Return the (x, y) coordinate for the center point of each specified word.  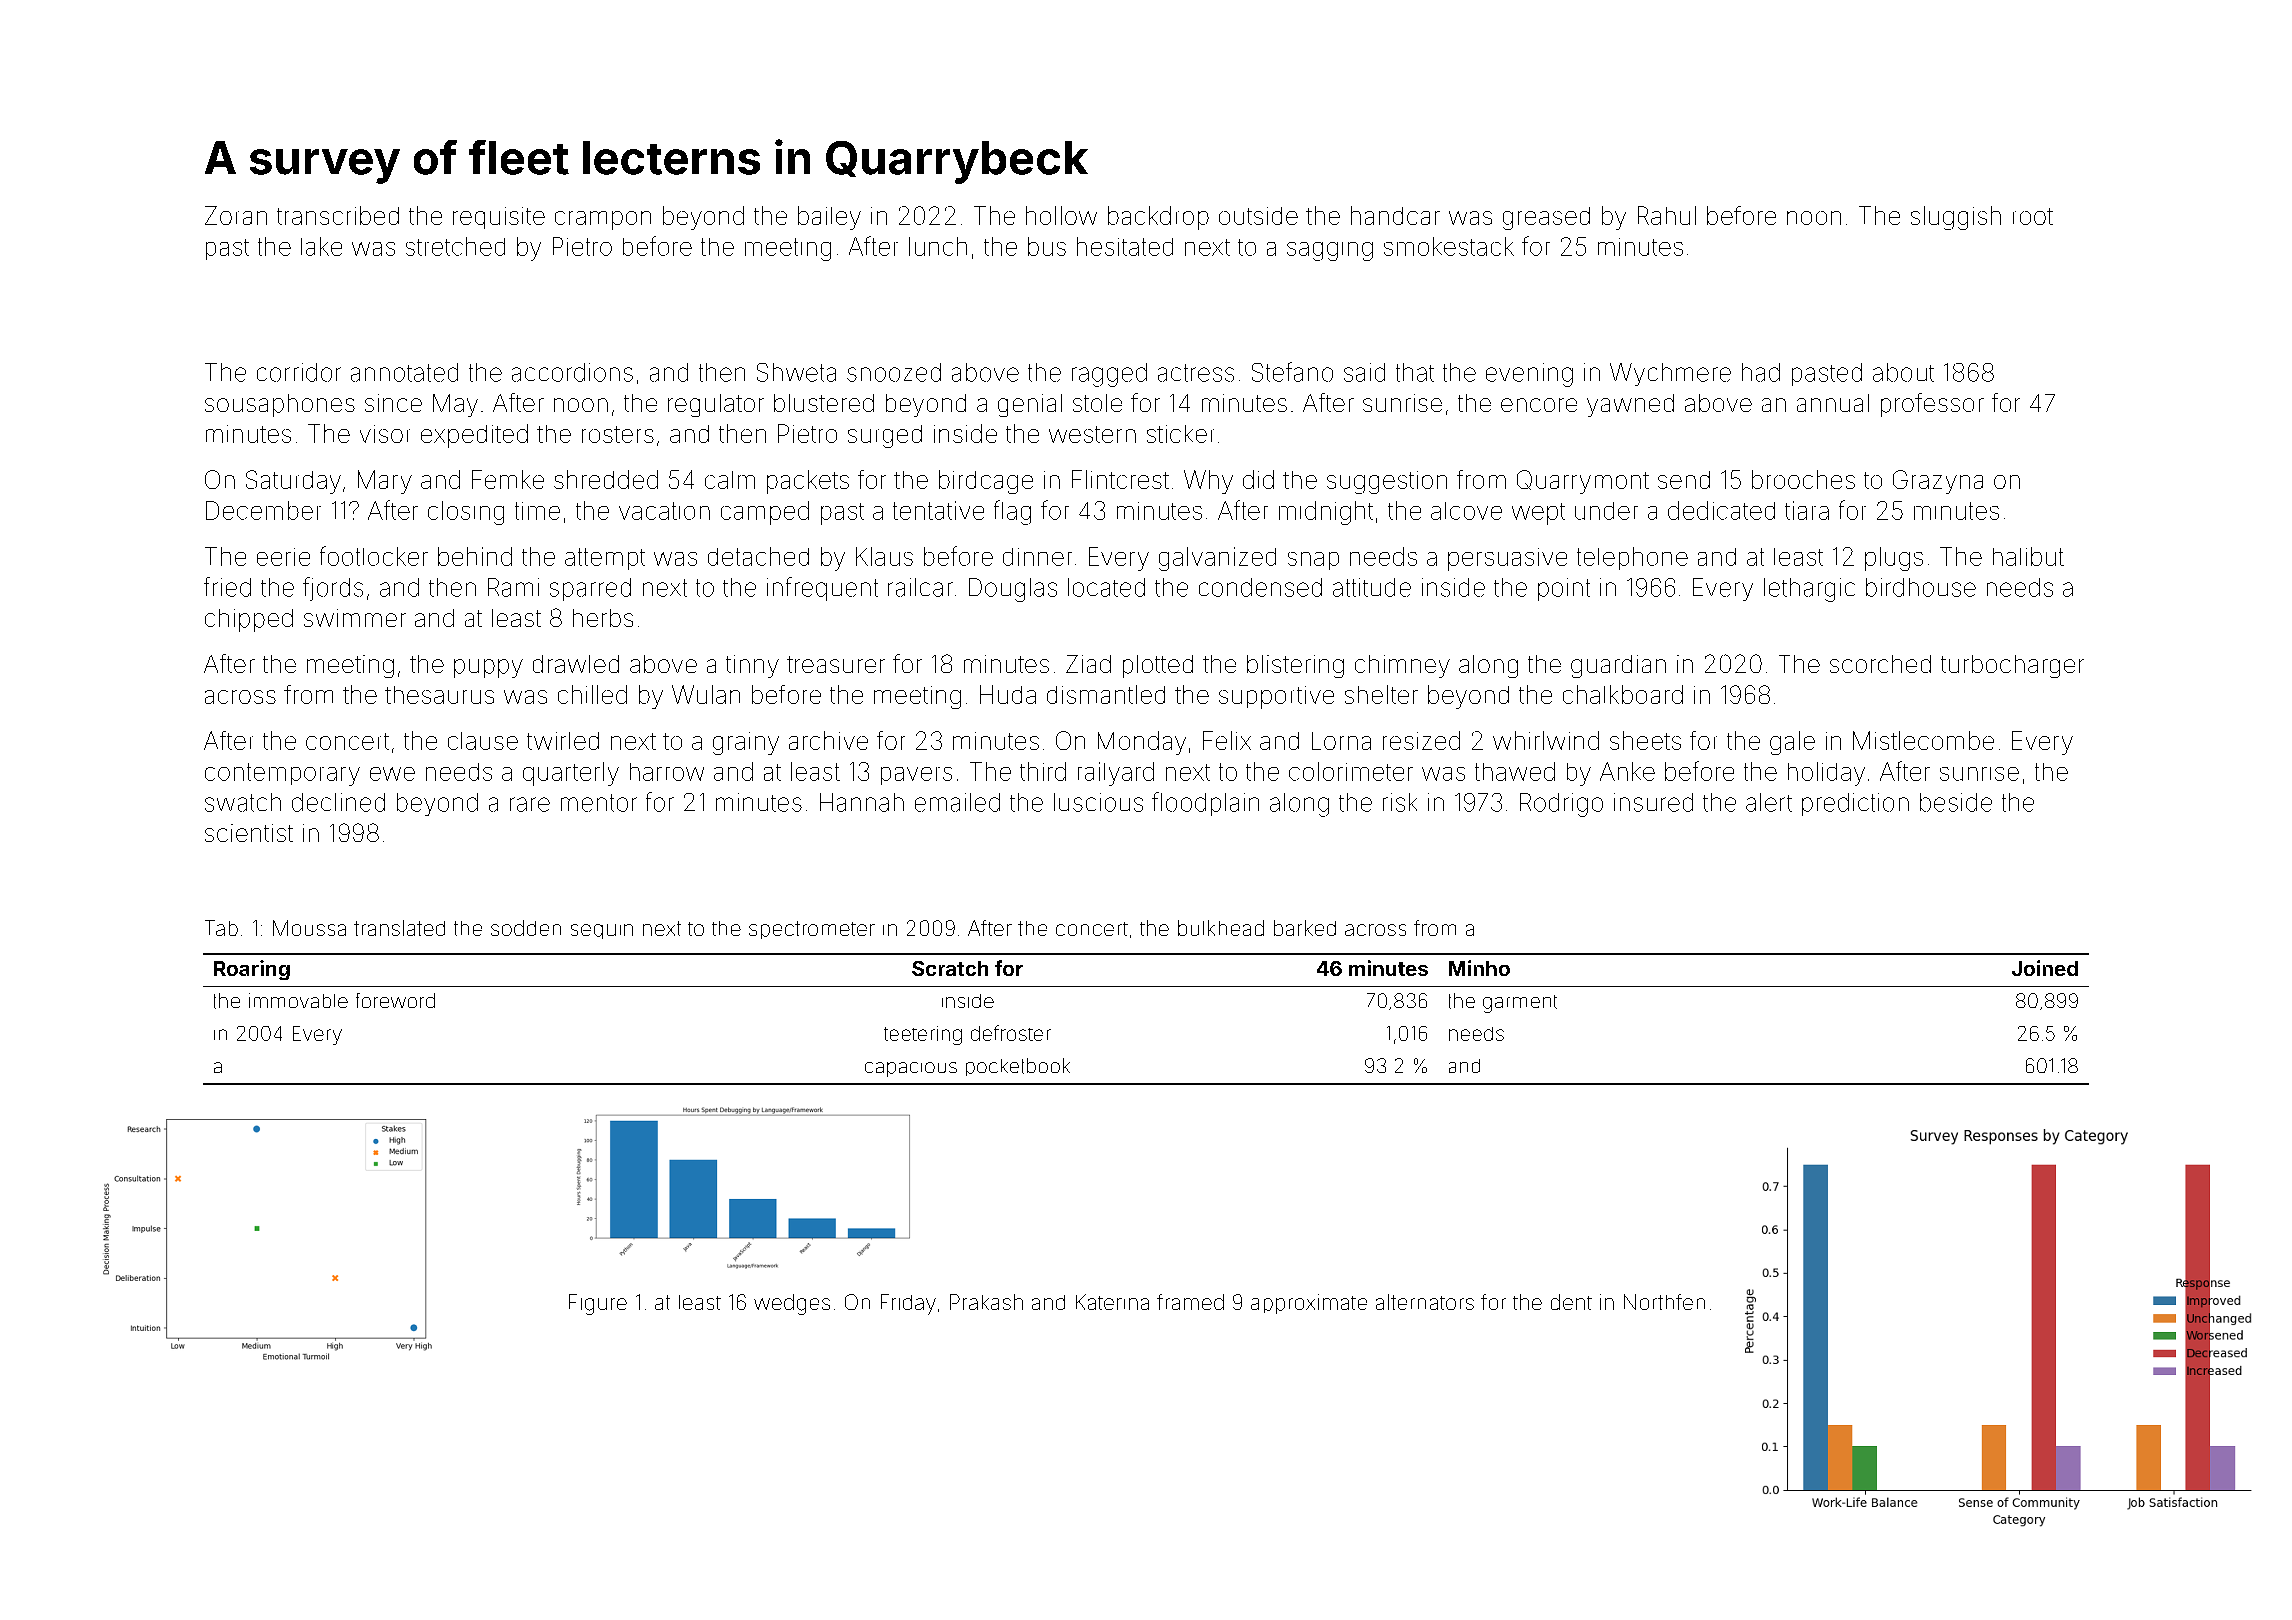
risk (1400, 802)
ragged (1109, 375)
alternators (1425, 1302)
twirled (563, 741)
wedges (792, 1304)
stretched (455, 246)
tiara (1807, 510)
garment (1520, 1004)
